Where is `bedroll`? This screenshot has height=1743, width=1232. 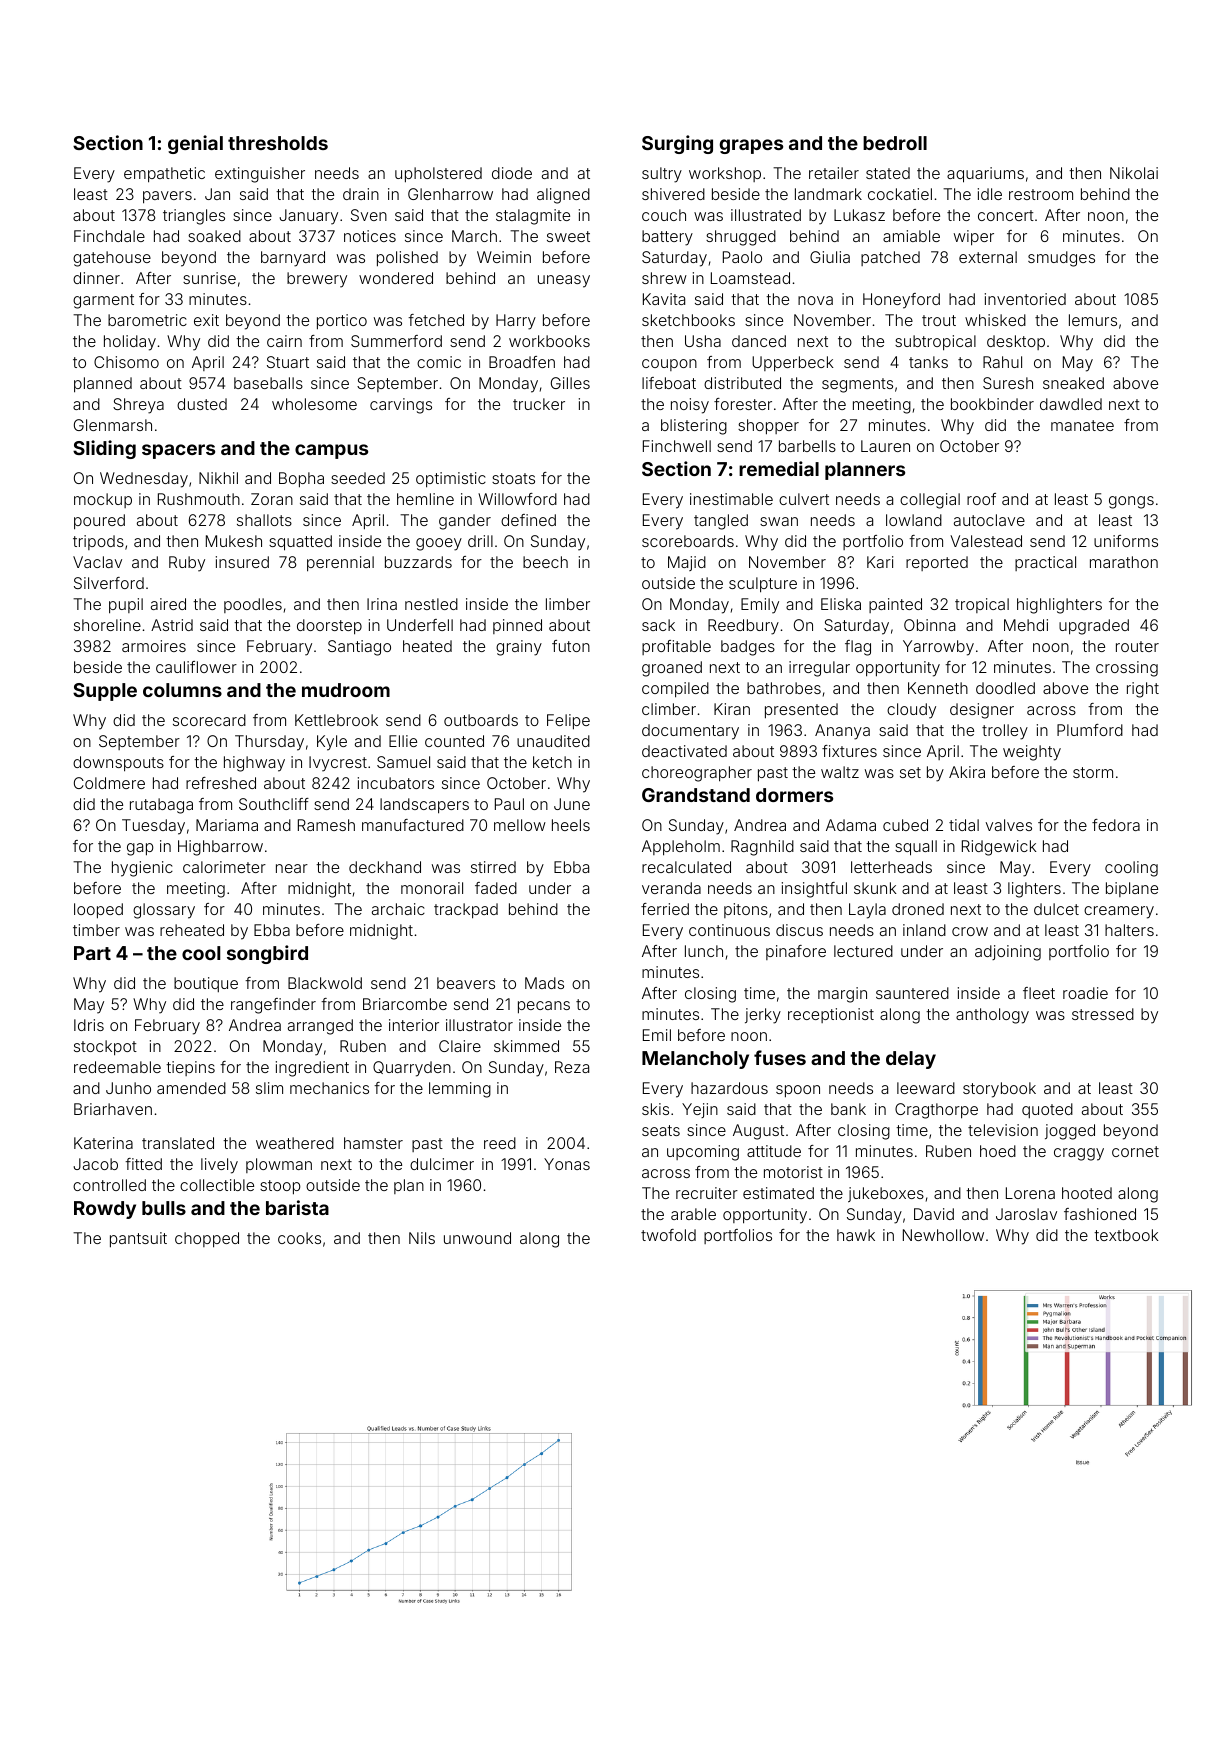
bedroll is located at coordinates (895, 143).
